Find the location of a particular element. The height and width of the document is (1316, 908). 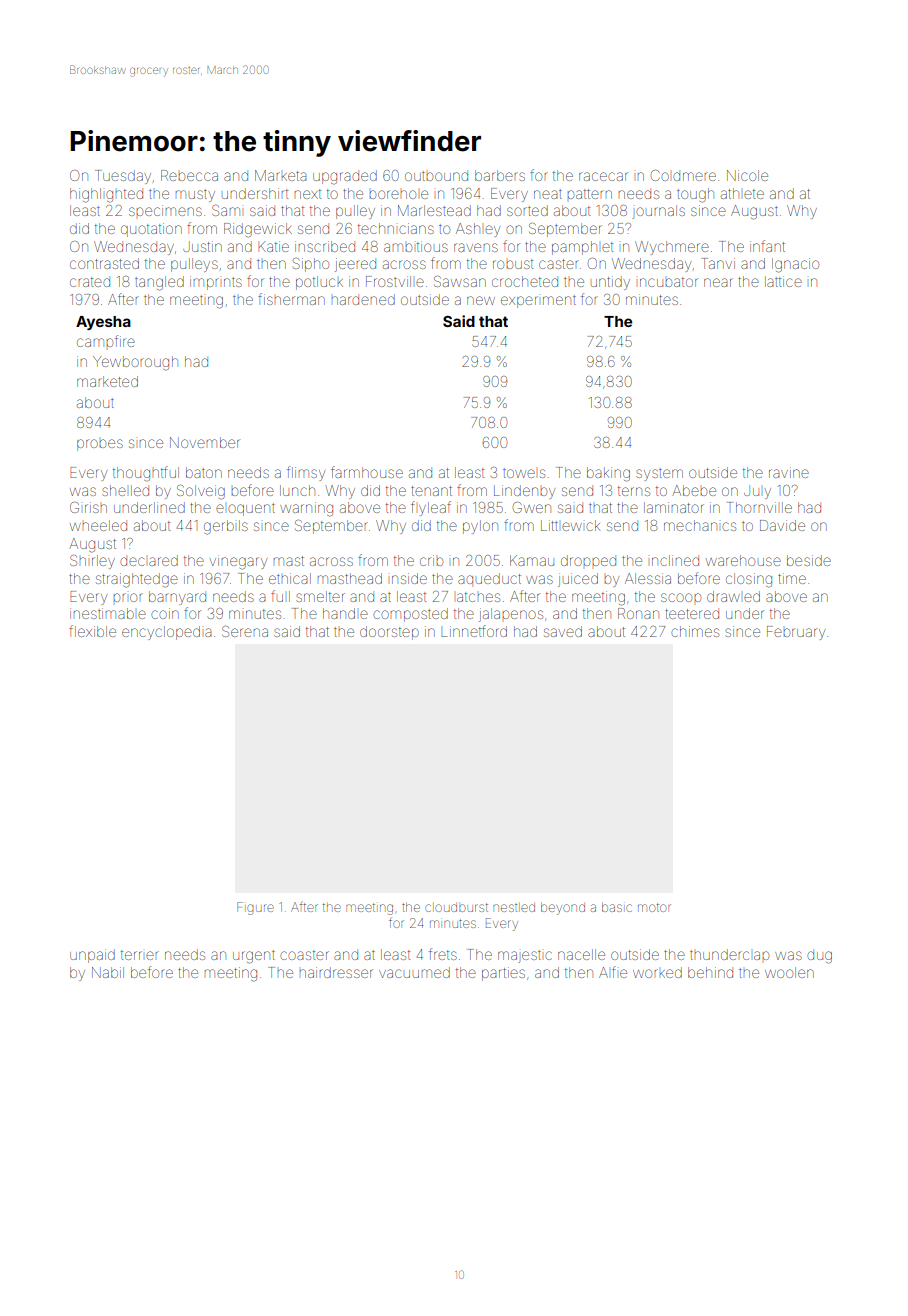

worked is located at coordinates (657, 972).
